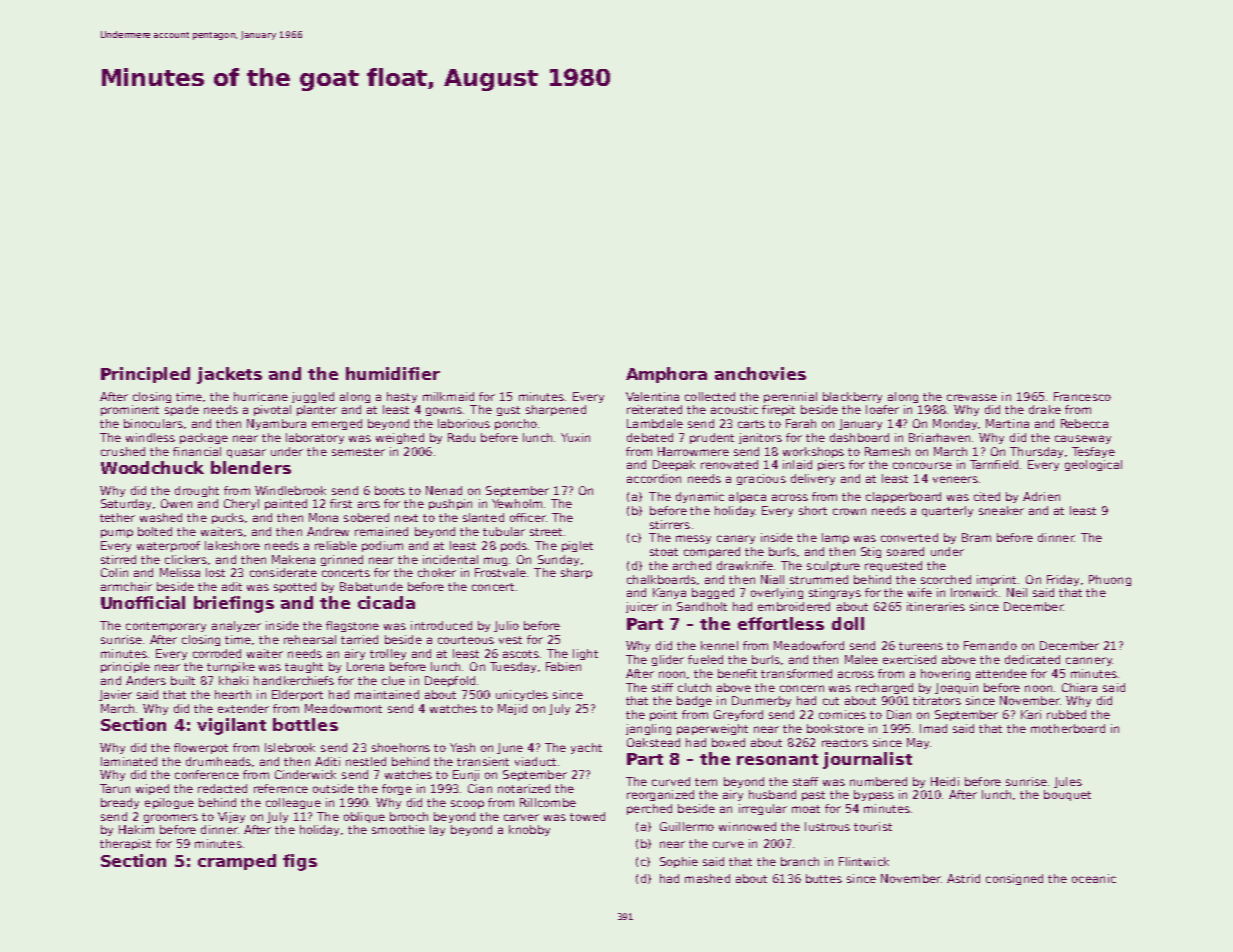 The width and height of the image is (1233, 952). What do you see at coordinates (126, 504) in the image?
I see `Saturday` at bounding box center [126, 504].
